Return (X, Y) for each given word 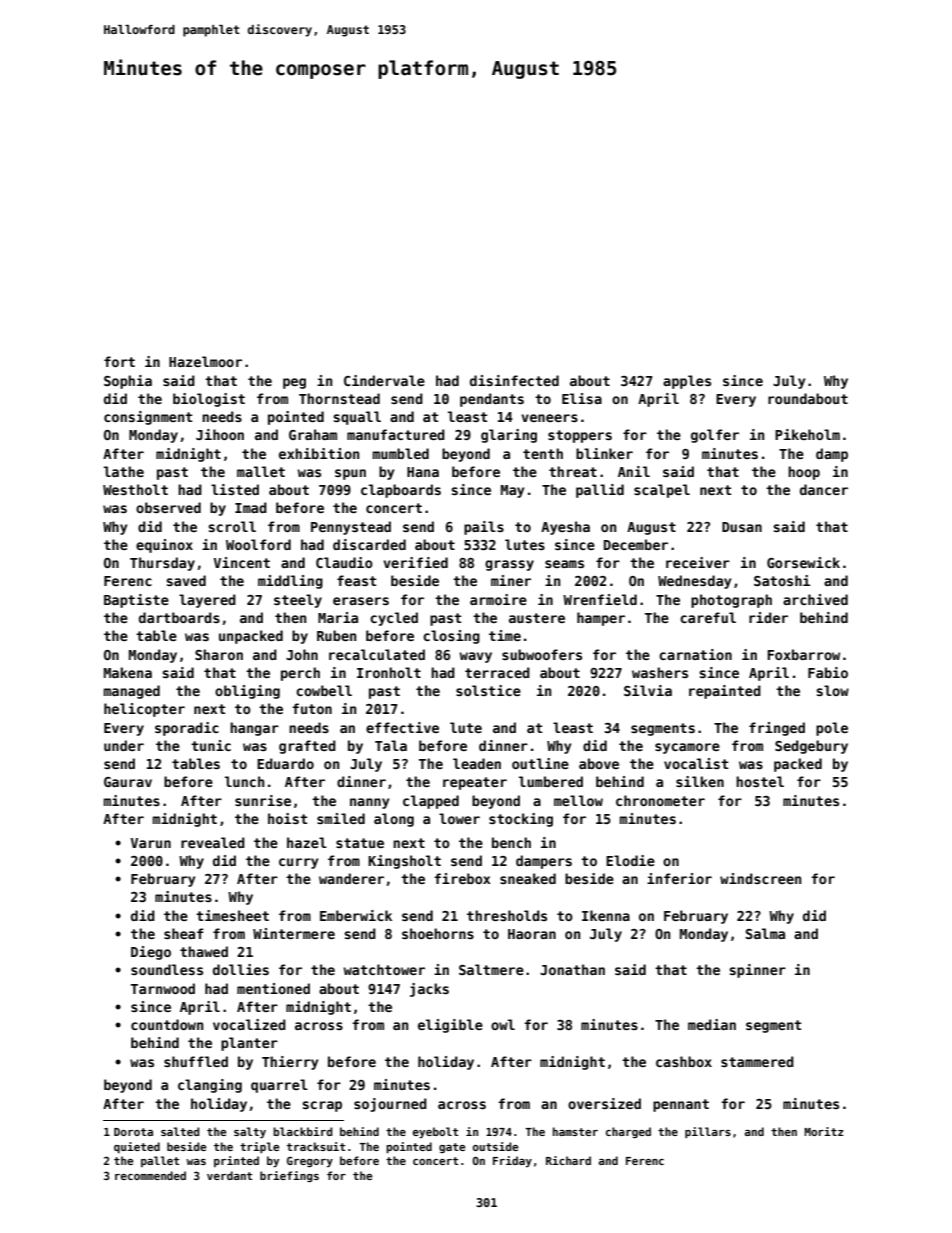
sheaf (184, 933)
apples (687, 382)
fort (119, 361)
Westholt (135, 489)
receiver (698, 562)
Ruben (336, 635)
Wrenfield (600, 599)
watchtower (384, 969)
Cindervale (384, 380)
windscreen (760, 878)
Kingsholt (404, 862)
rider (768, 617)
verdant (229, 1175)
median (712, 1024)
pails (484, 528)
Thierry (290, 1063)
